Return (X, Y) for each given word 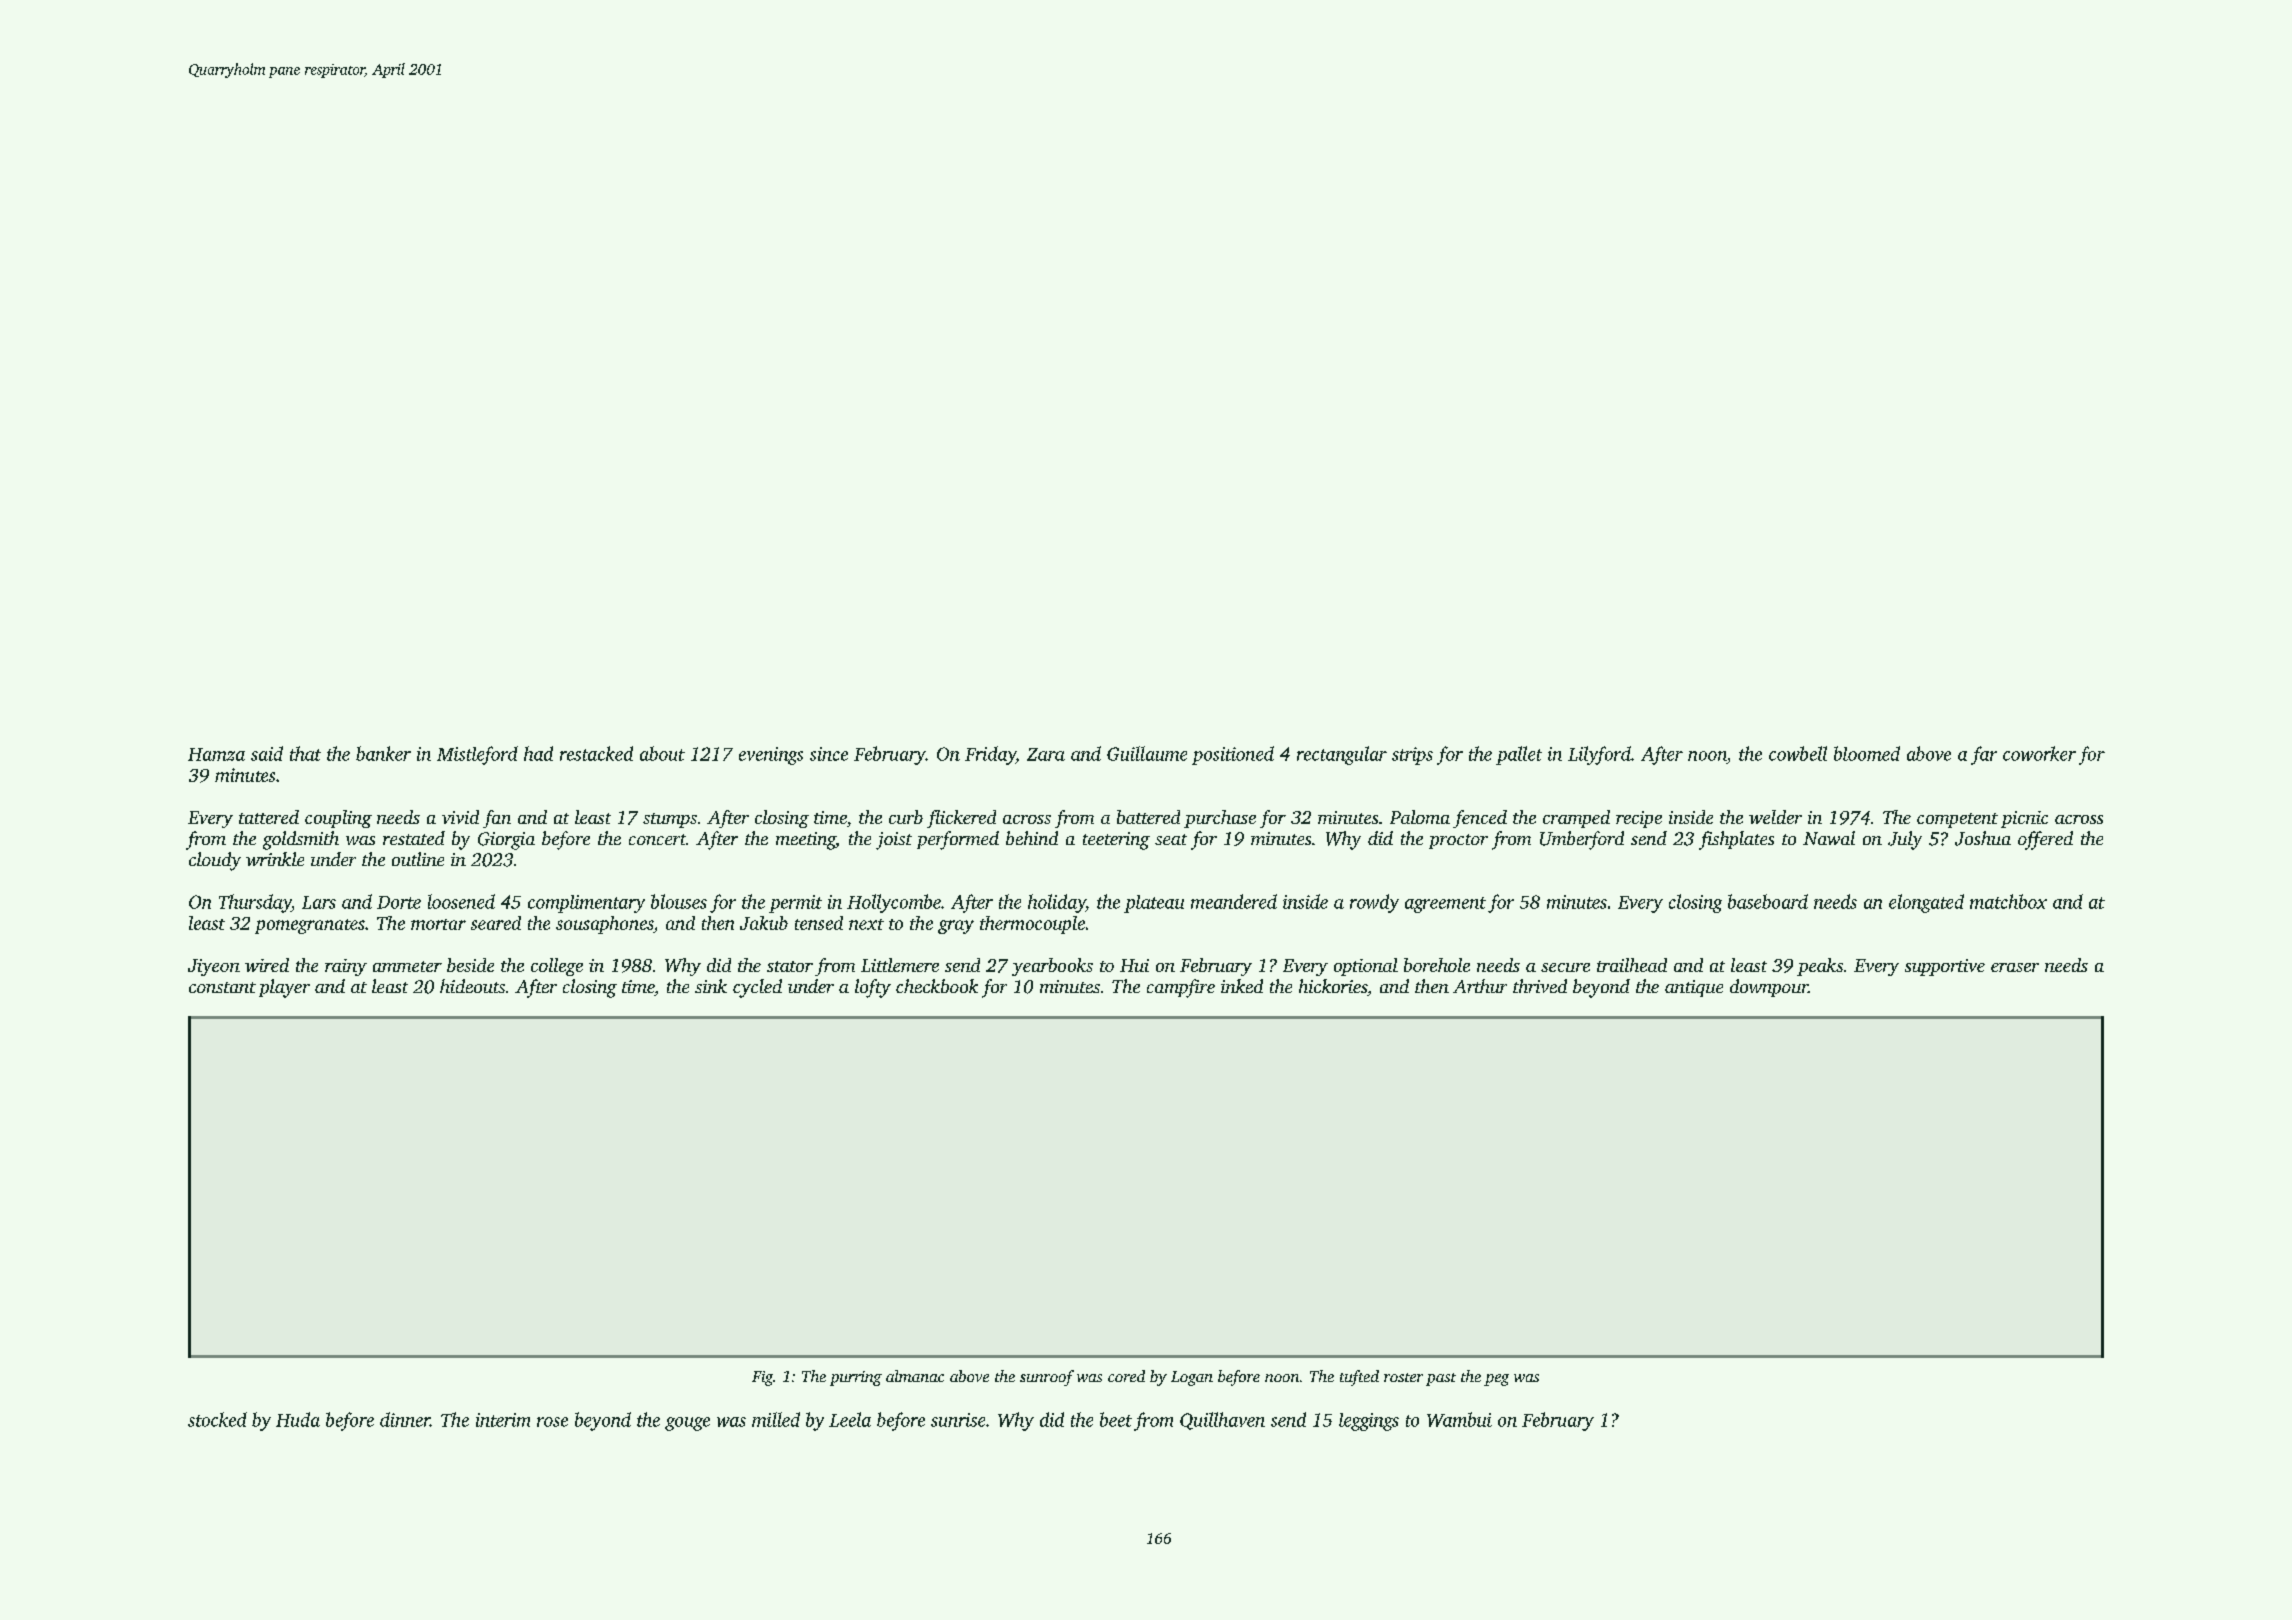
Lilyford (1599, 755)
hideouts (472, 986)
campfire (1181, 988)
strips (1412, 756)
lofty (873, 988)
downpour (1769, 988)
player (284, 988)
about (662, 753)
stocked (217, 1419)
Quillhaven (1222, 1421)
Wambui (1459, 1419)
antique (1694, 988)
